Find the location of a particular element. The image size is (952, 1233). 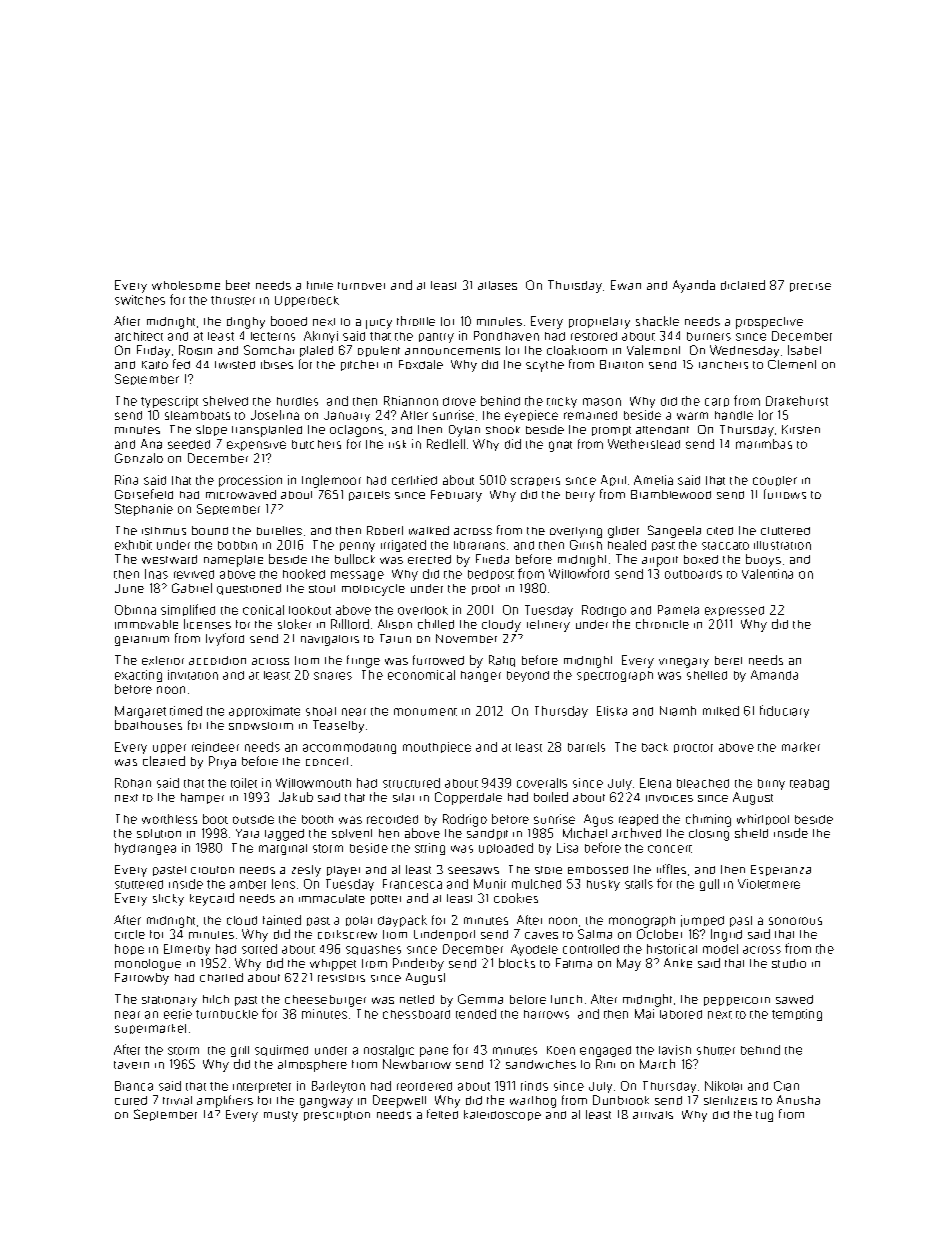

Copperdale is located at coordinates (468, 798).
